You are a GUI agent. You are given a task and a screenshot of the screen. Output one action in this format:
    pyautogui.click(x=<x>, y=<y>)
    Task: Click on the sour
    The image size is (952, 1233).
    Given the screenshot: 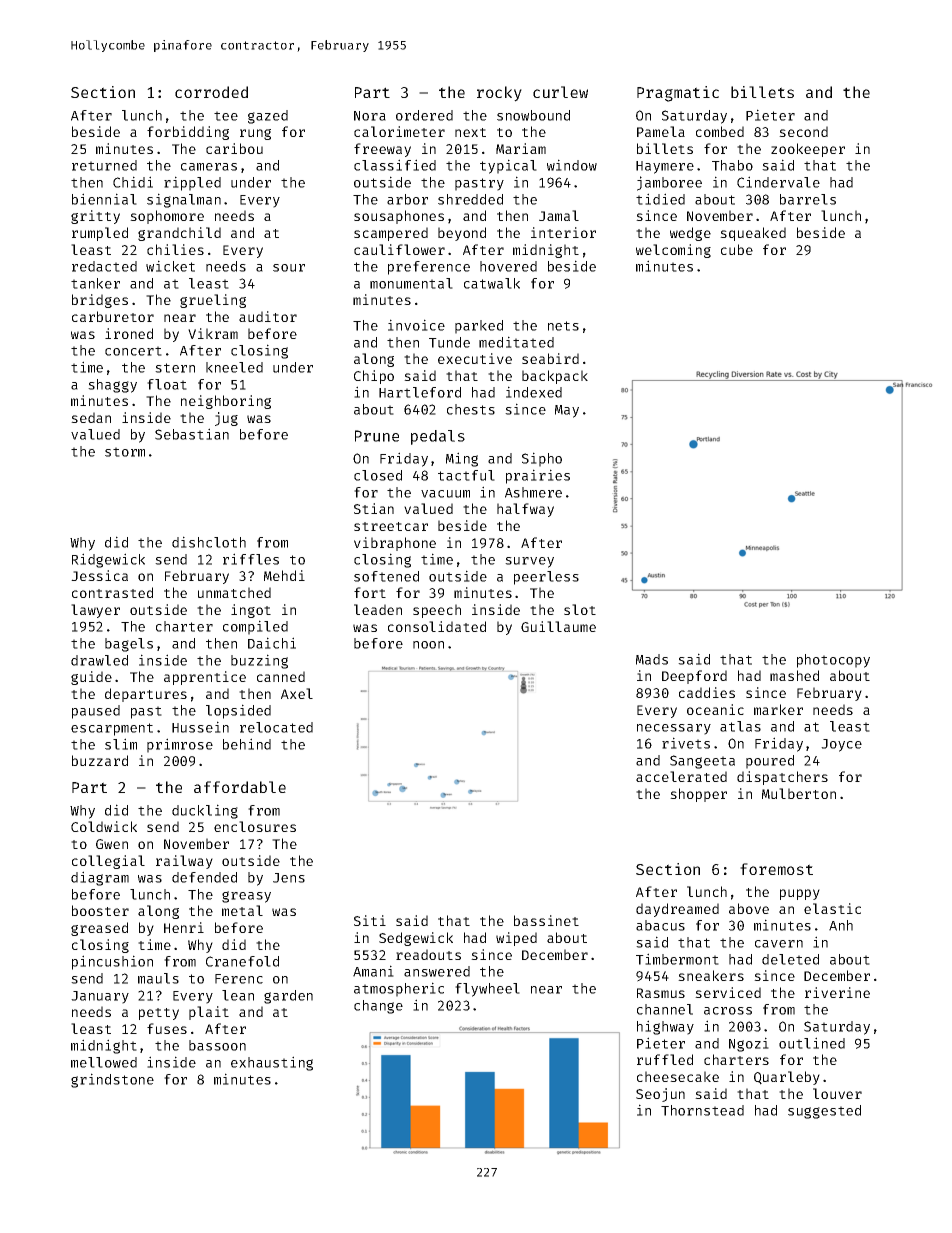 What is the action you would take?
    pyautogui.click(x=289, y=268)
